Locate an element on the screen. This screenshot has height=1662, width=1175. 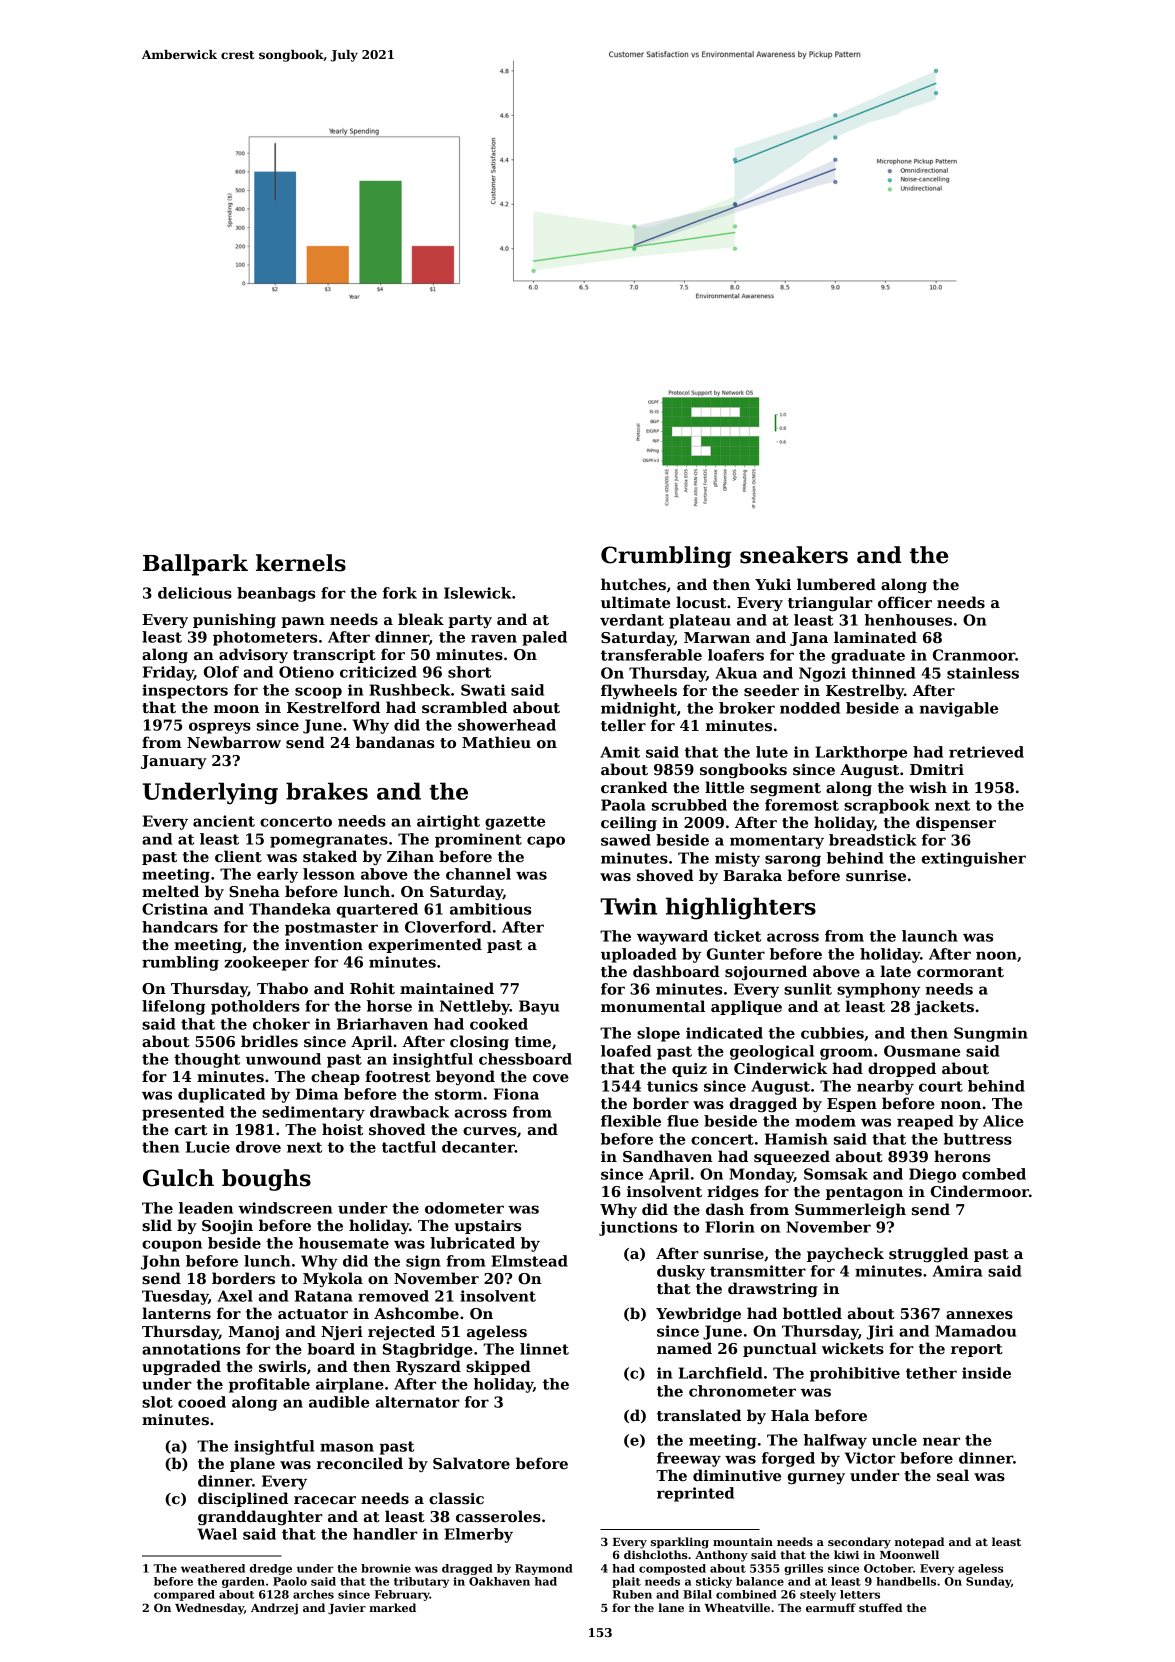
housemate is located at coordinates (344, 1243).
